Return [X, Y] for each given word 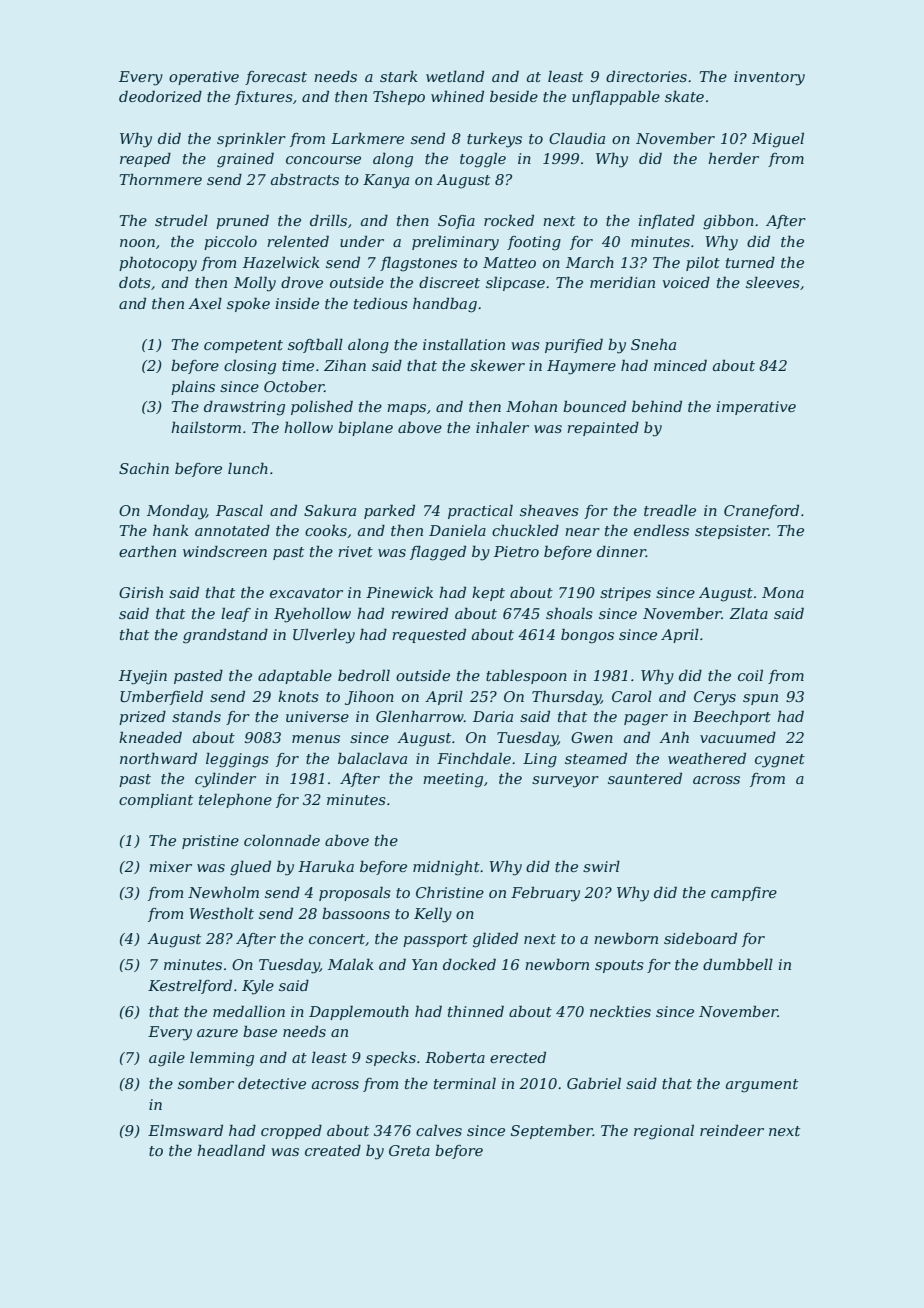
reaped [145, 159]
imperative [756, 408]
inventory [769, 78]
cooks [326, 530]
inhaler [502, 427]
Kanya [386, 181]
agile [167, 1059]
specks [391, 1058]
